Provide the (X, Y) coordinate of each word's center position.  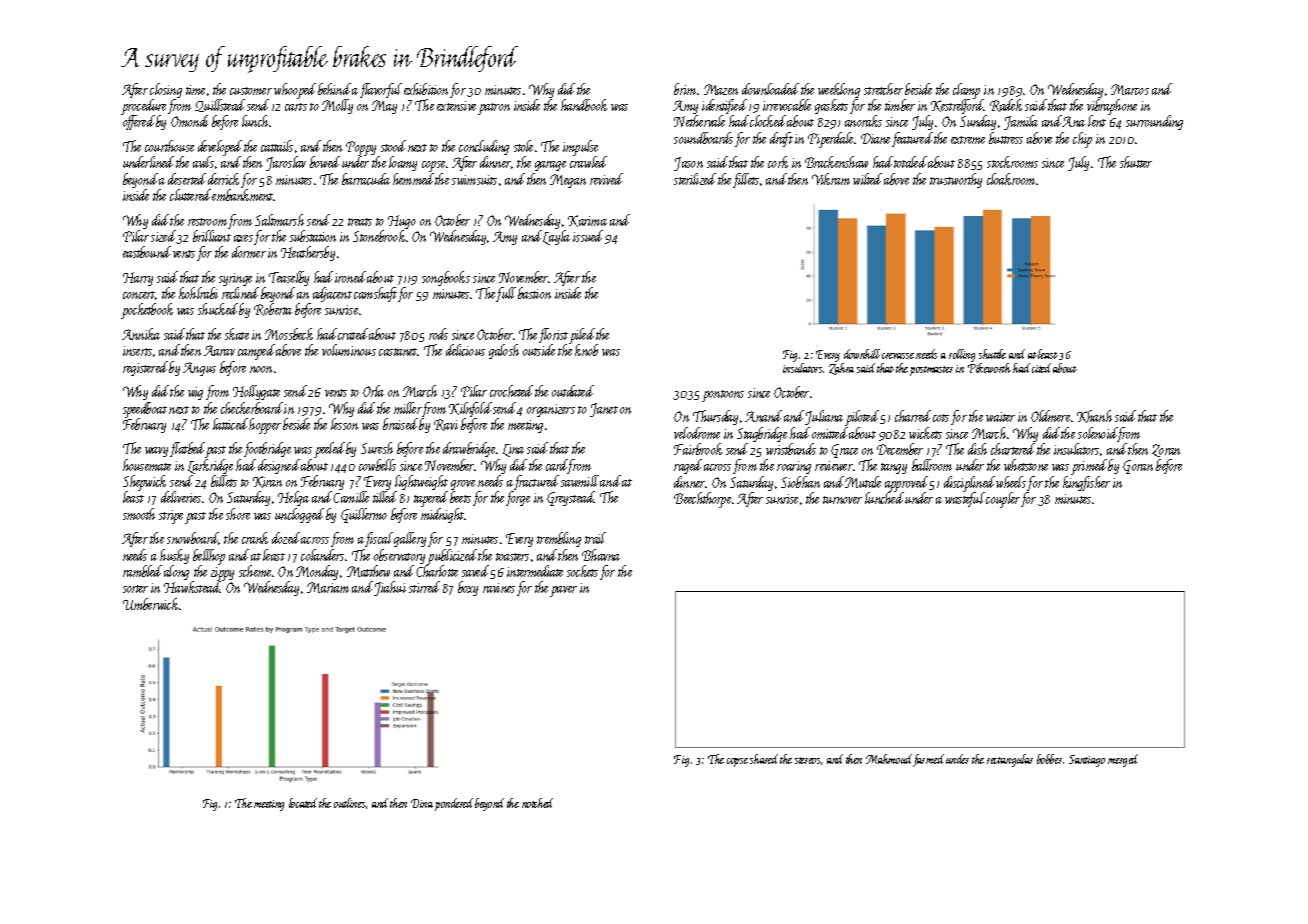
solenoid (1098, 434)
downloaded (770, 89)
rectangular (1010, 760)
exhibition (426, 89)
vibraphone (1112, 107)
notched (537, 803)
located (303, 803)
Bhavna (601, 555)
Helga (293, 498)
